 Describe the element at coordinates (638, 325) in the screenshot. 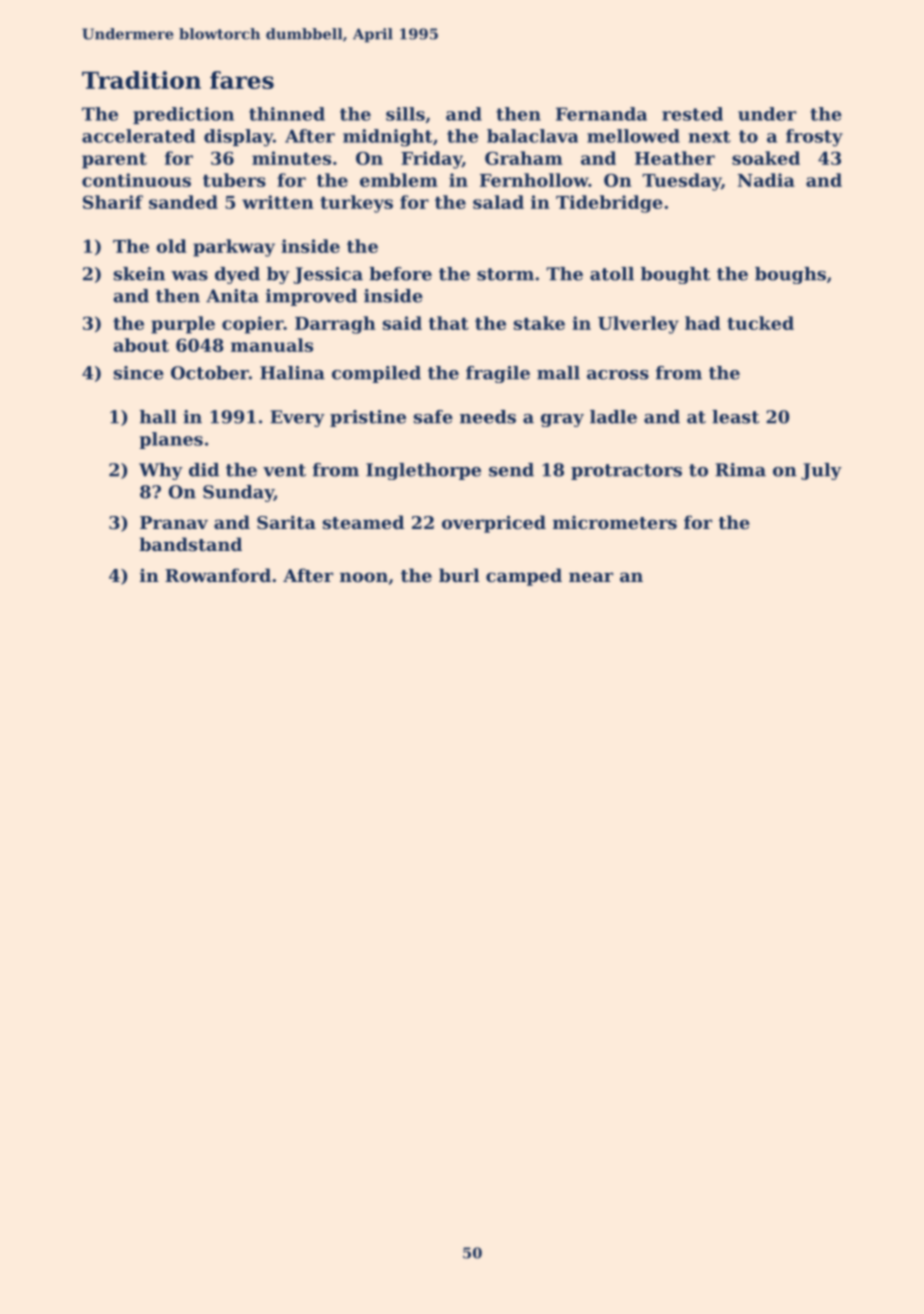

I see `Ulverley` at that location.
